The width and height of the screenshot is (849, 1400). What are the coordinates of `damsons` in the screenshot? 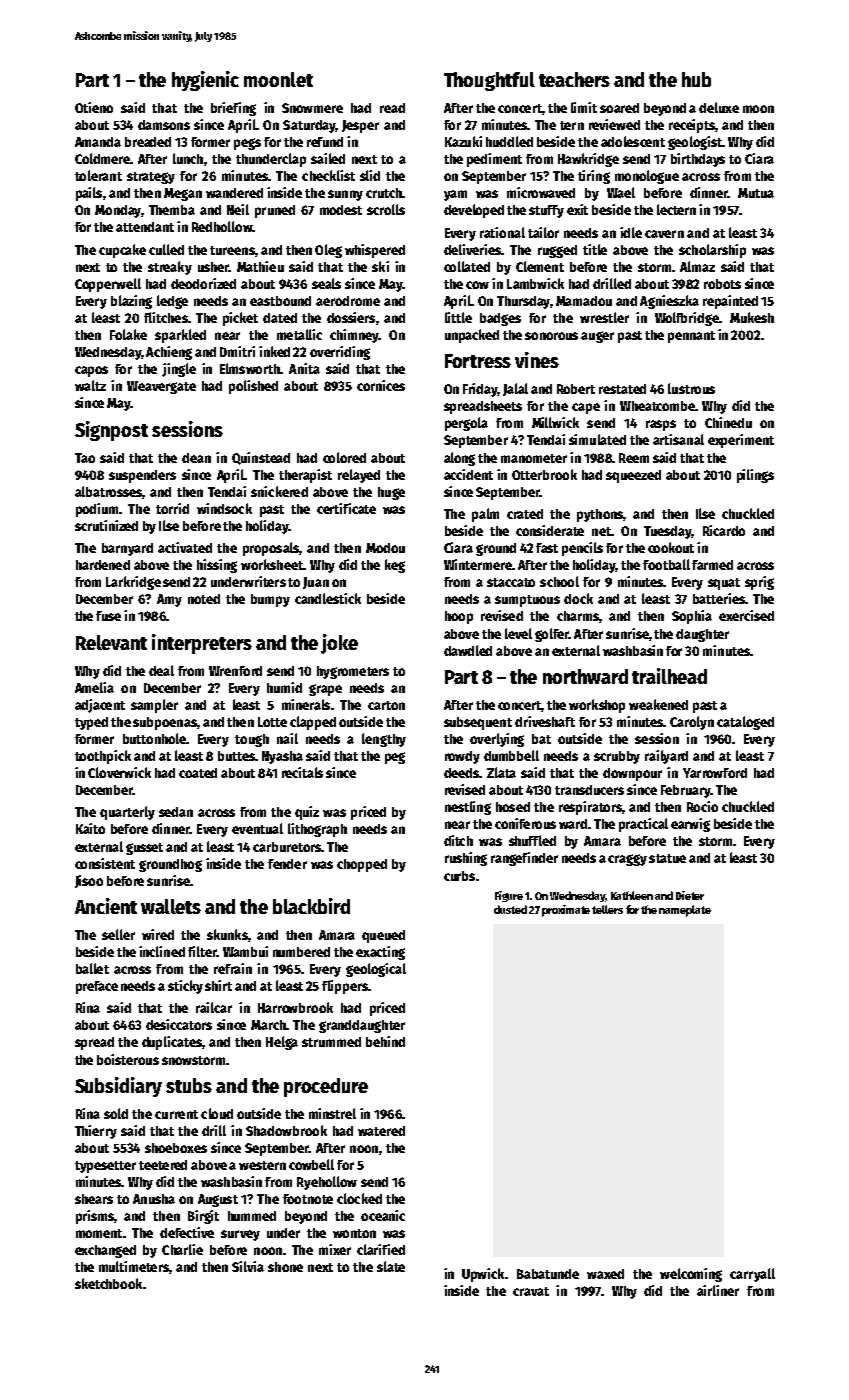 It's located at (164, 125).
